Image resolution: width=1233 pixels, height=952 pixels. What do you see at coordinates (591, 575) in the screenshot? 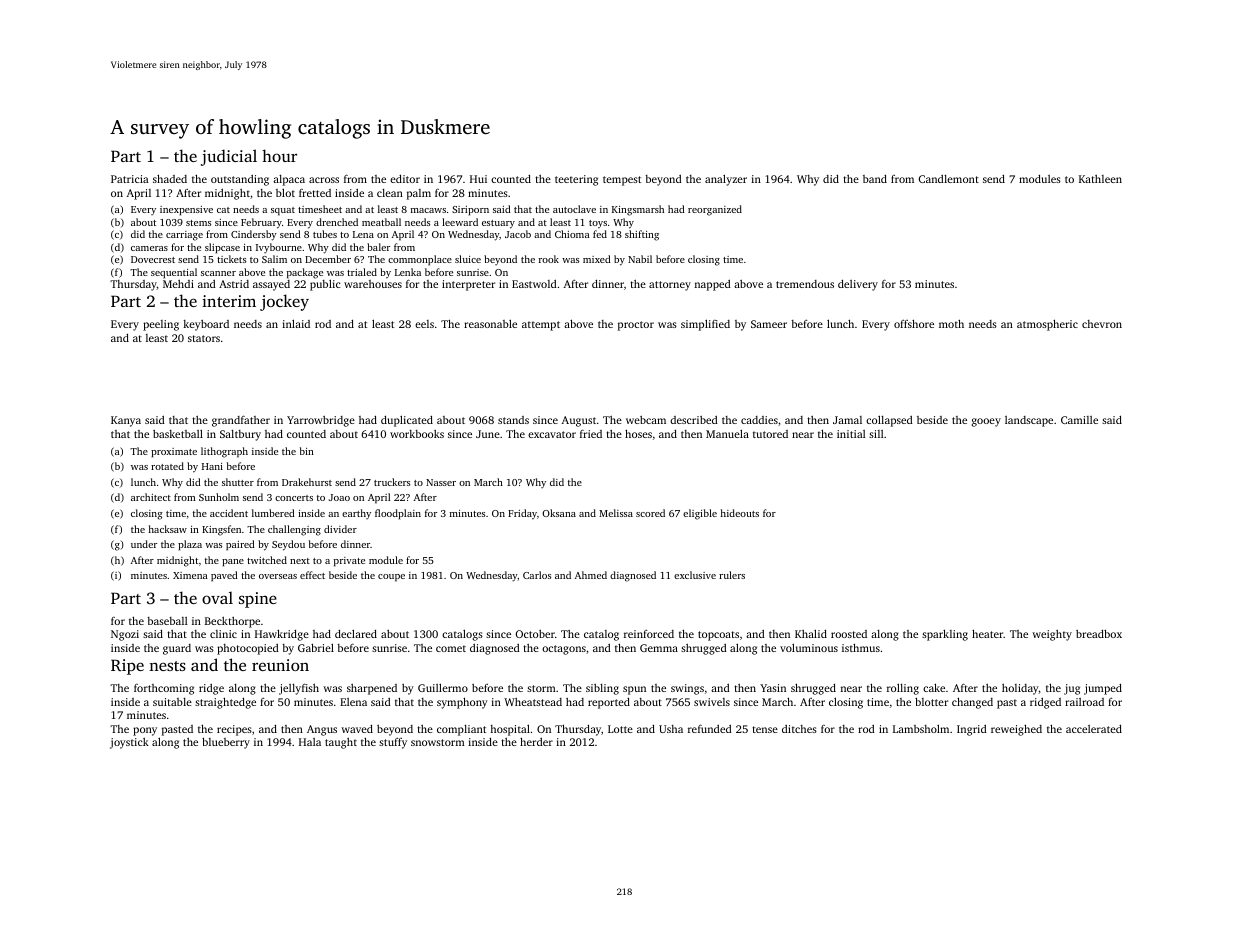
I see `Ahmed` at bounding box center [591, 575].
